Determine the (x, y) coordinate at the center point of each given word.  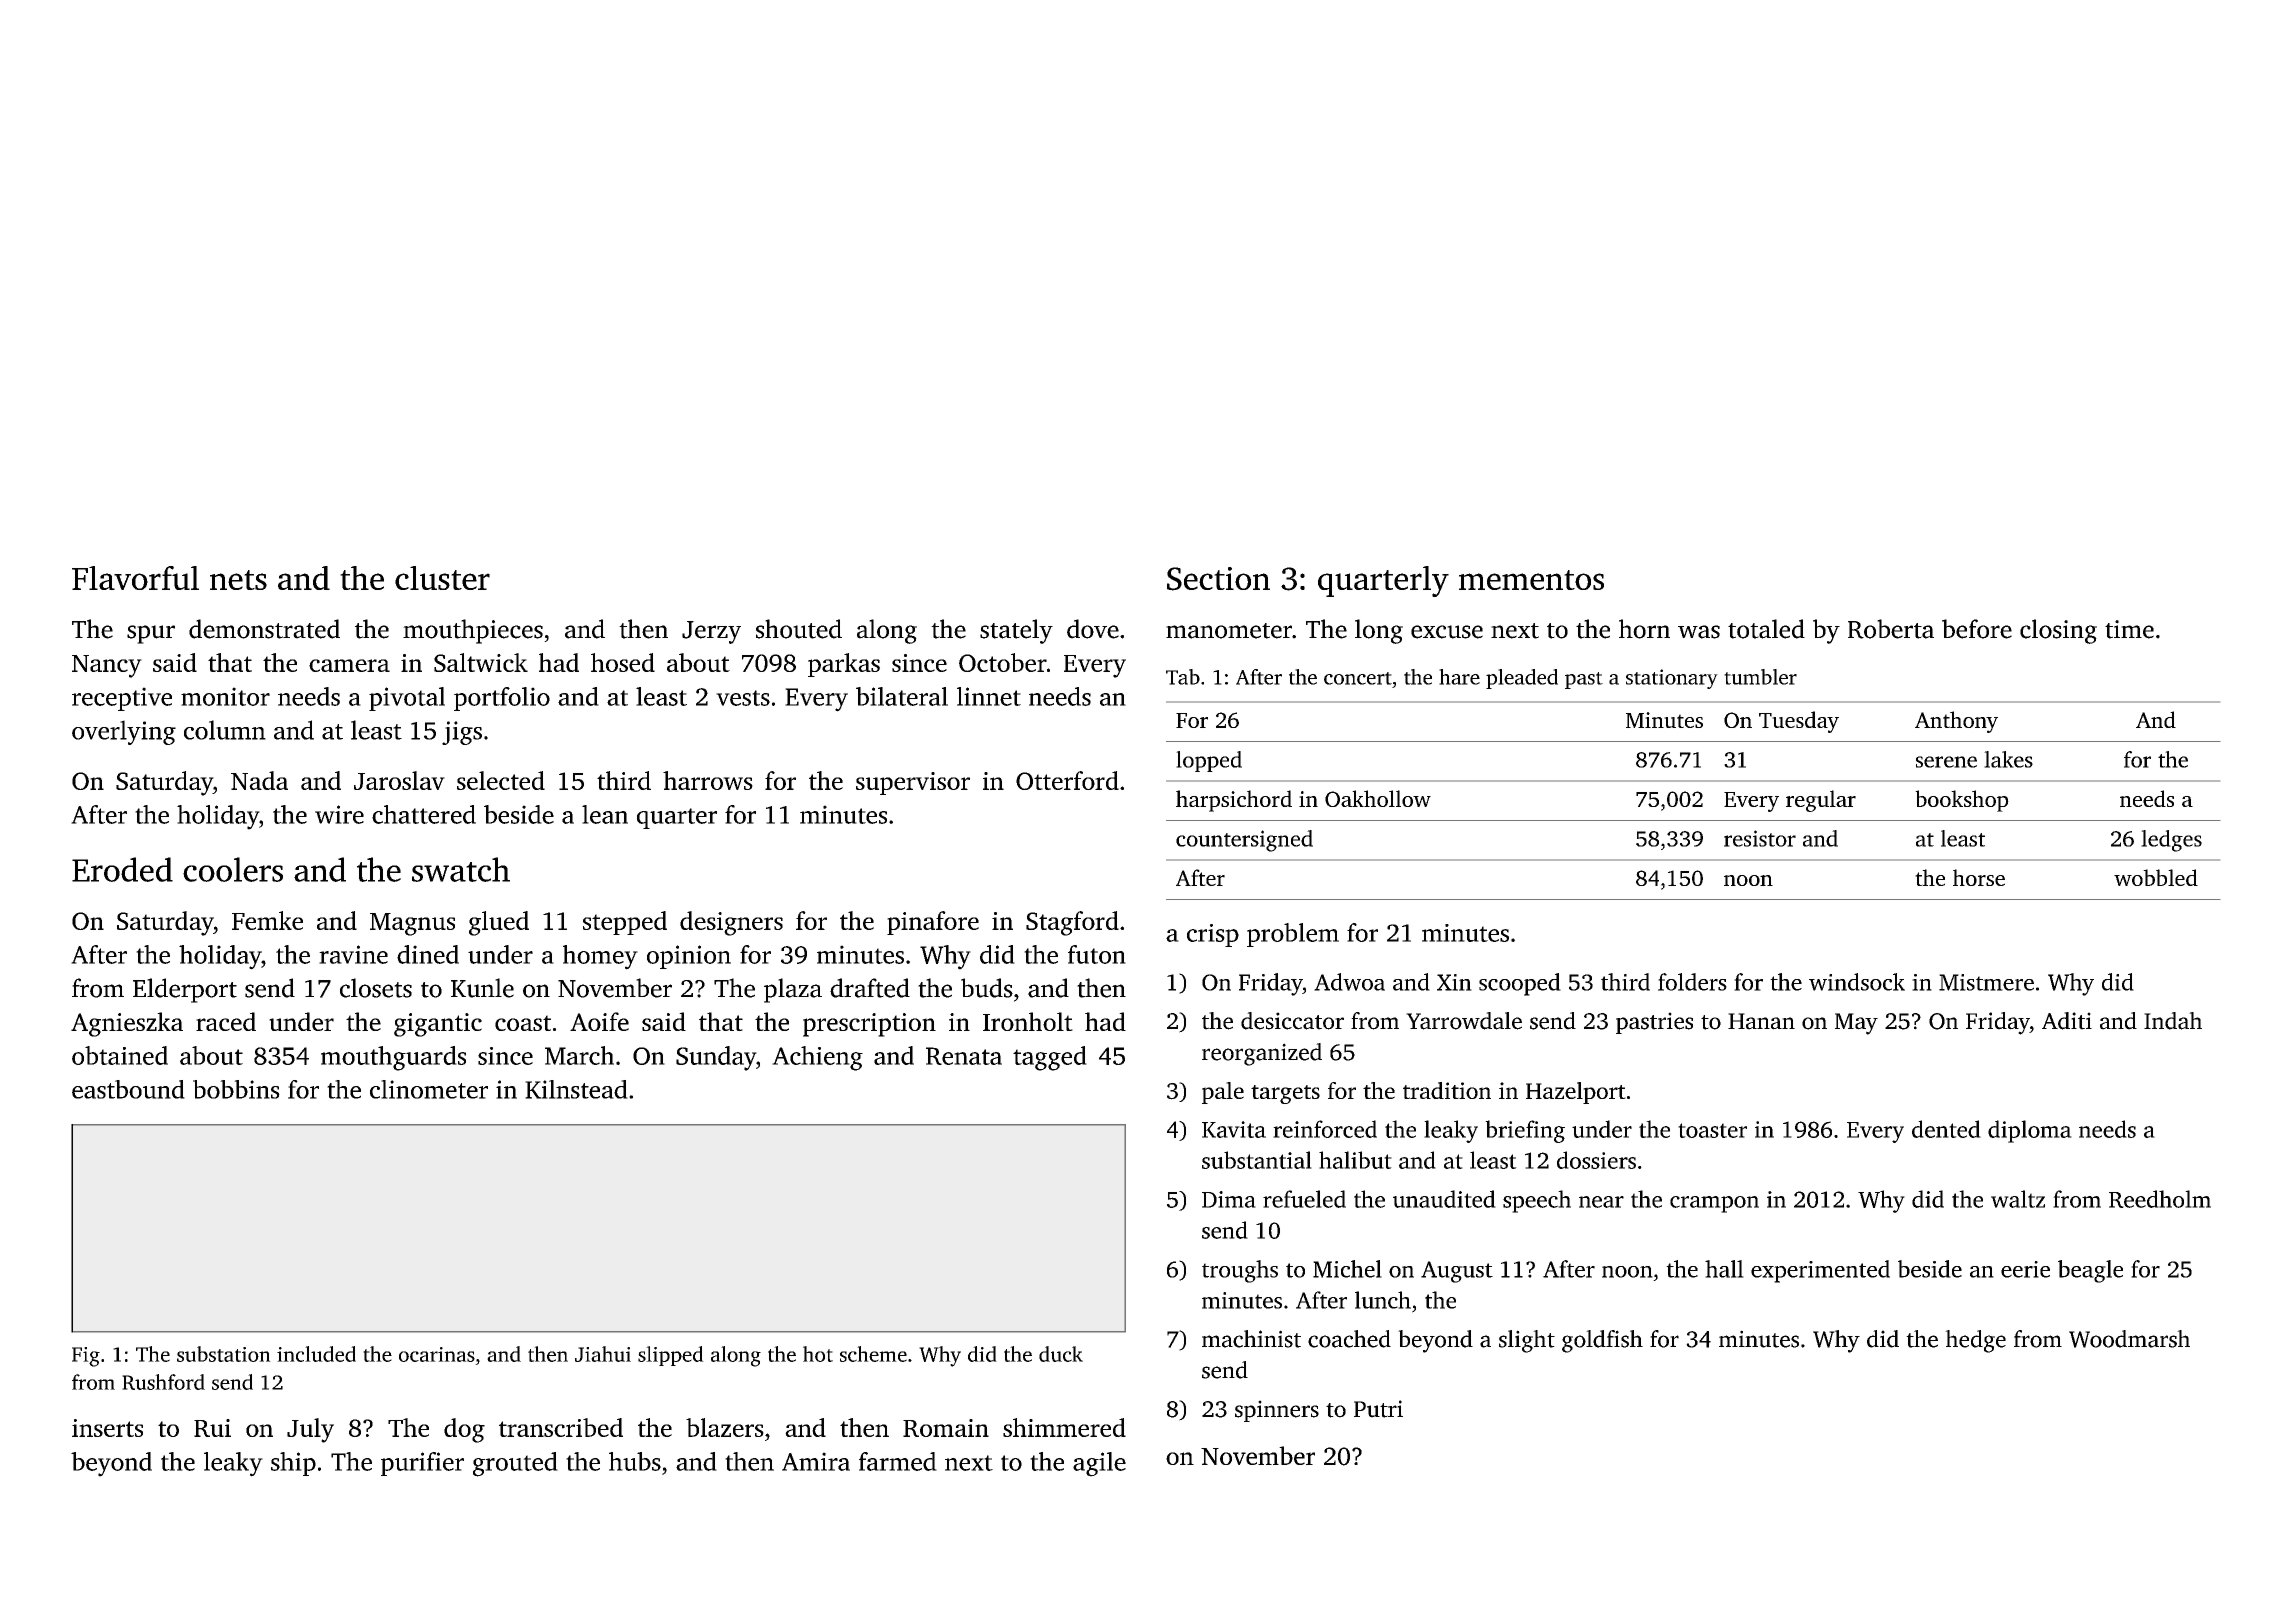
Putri (1378, 1409)
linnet (989, 696)
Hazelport (1576, 1093)
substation (224, 1354)
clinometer (429, 1089)
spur (151, 634)
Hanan (1761, 1021)
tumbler (1760, 677)
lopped (1209, 761)
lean (605, 814)
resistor (1760, 838)
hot (818, 1354)
